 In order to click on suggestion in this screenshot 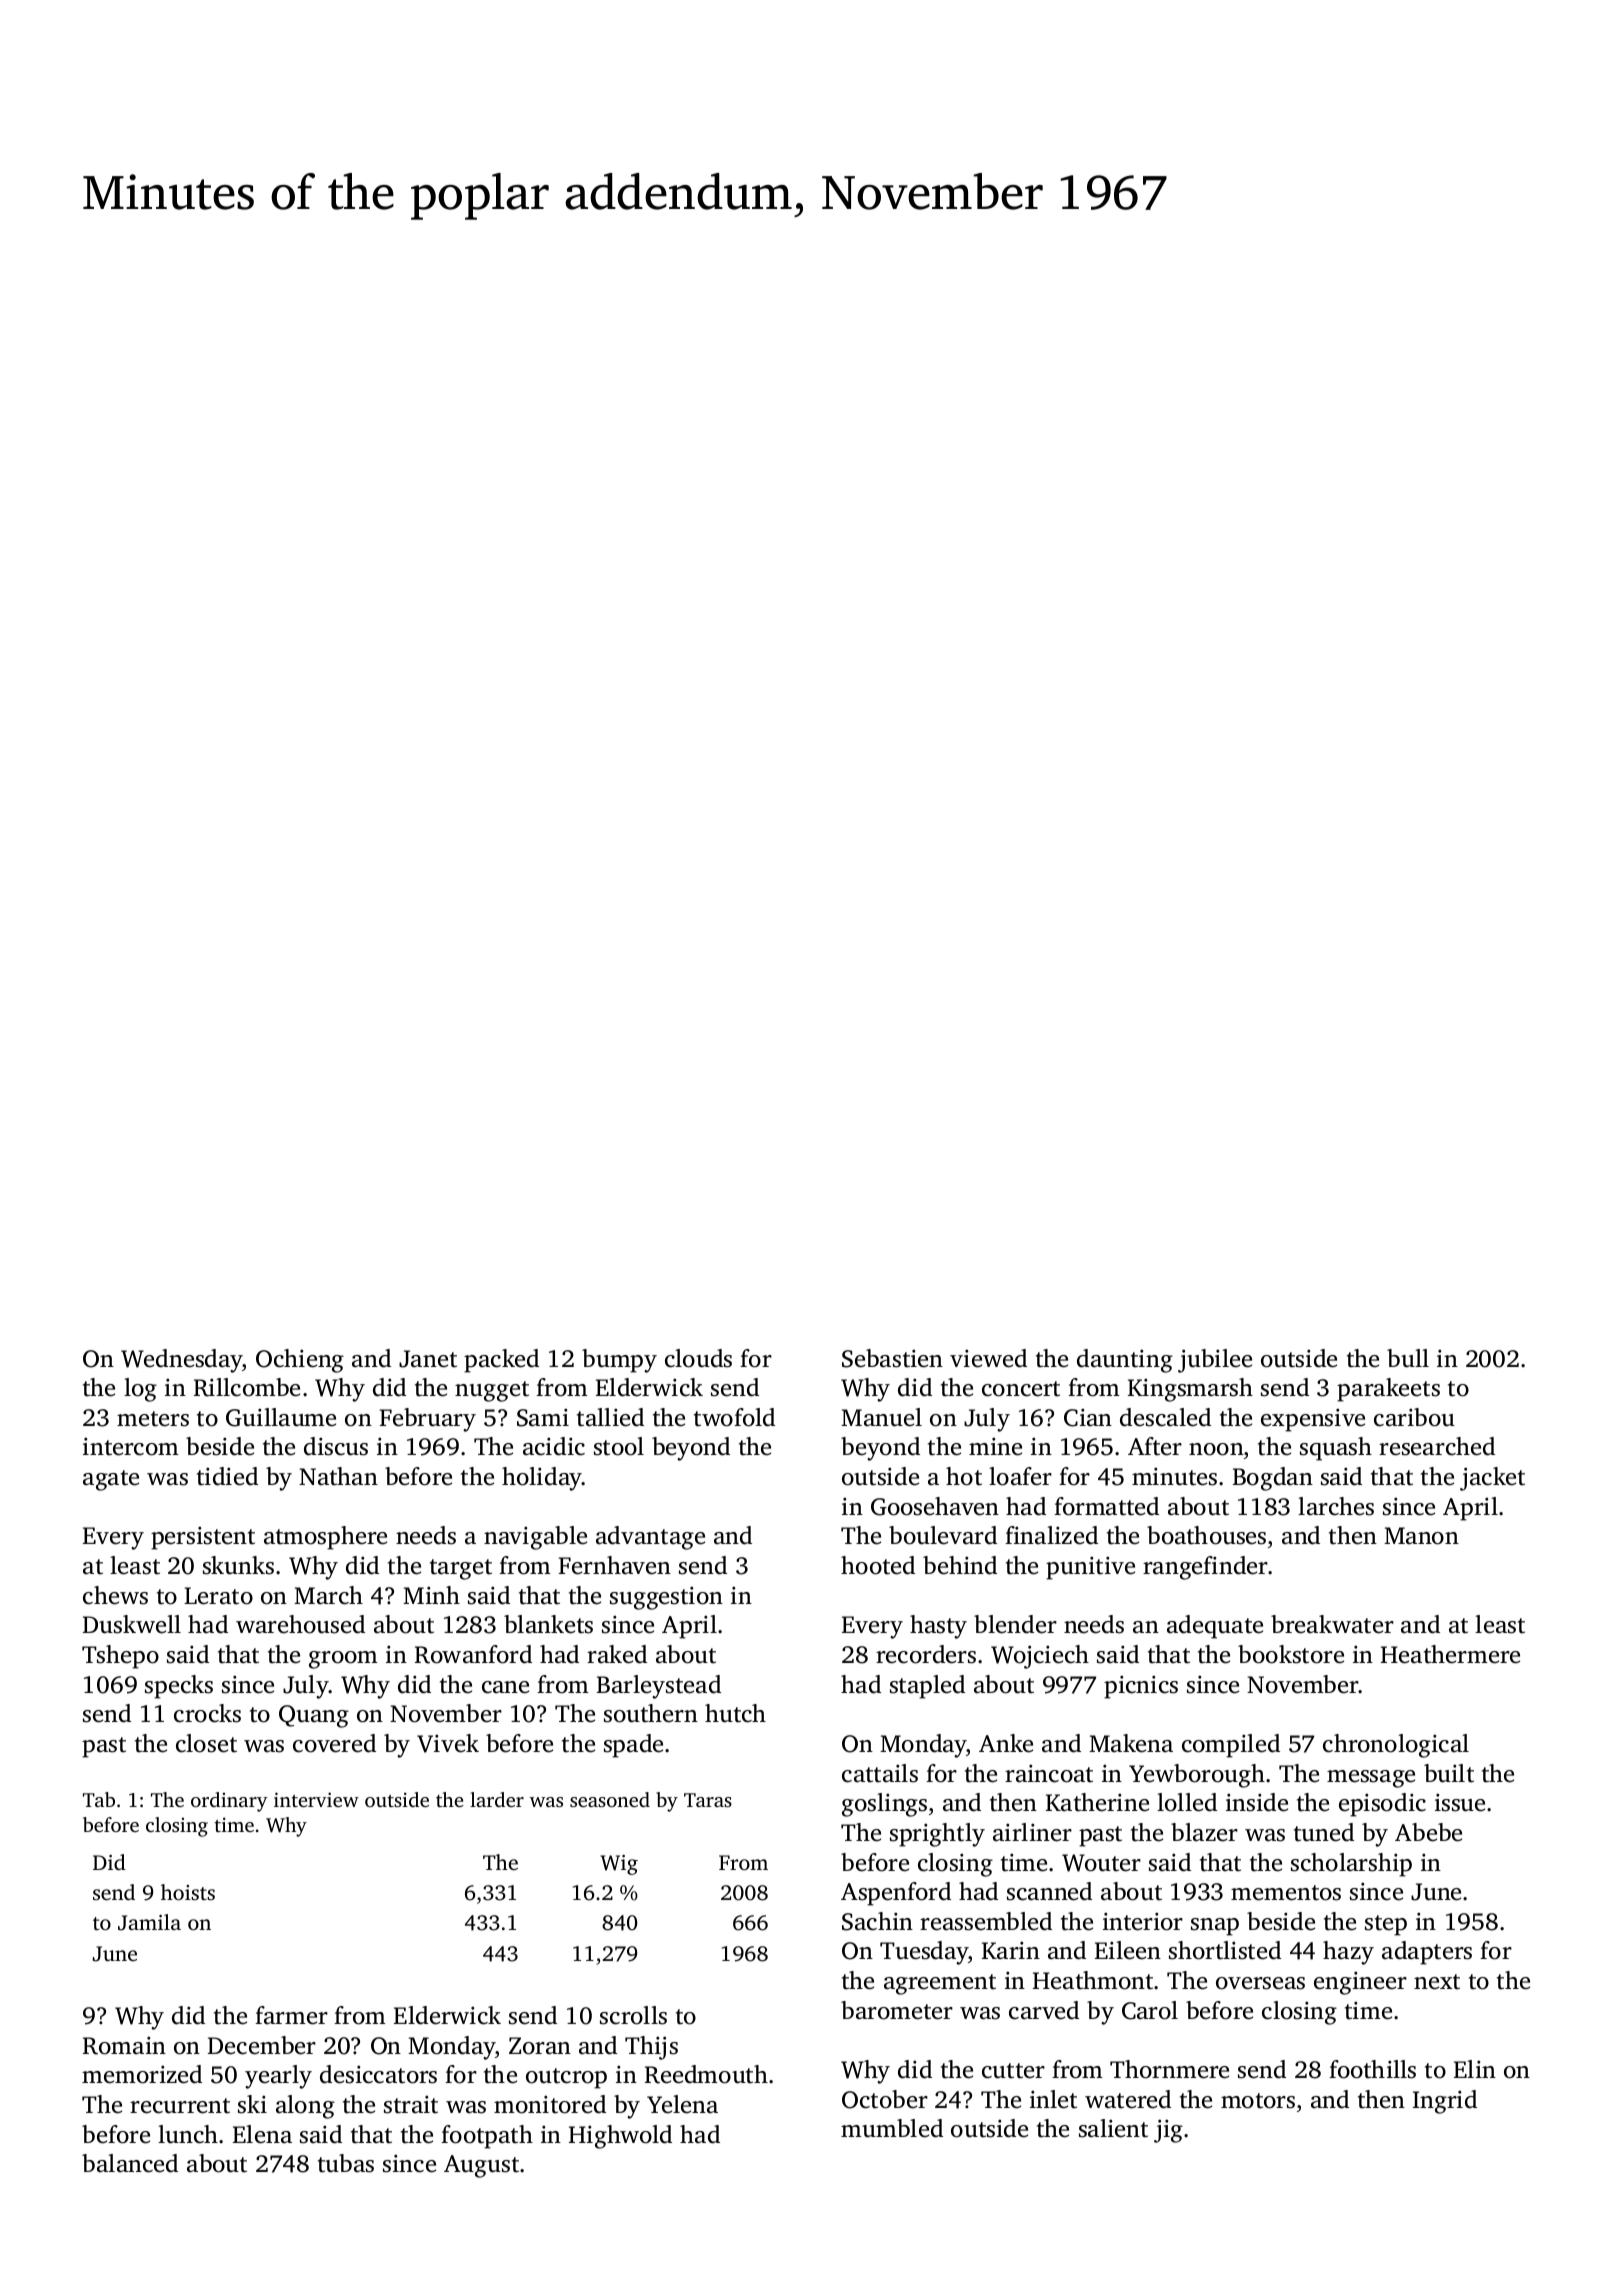, I will do `click(666, 1598)`.
